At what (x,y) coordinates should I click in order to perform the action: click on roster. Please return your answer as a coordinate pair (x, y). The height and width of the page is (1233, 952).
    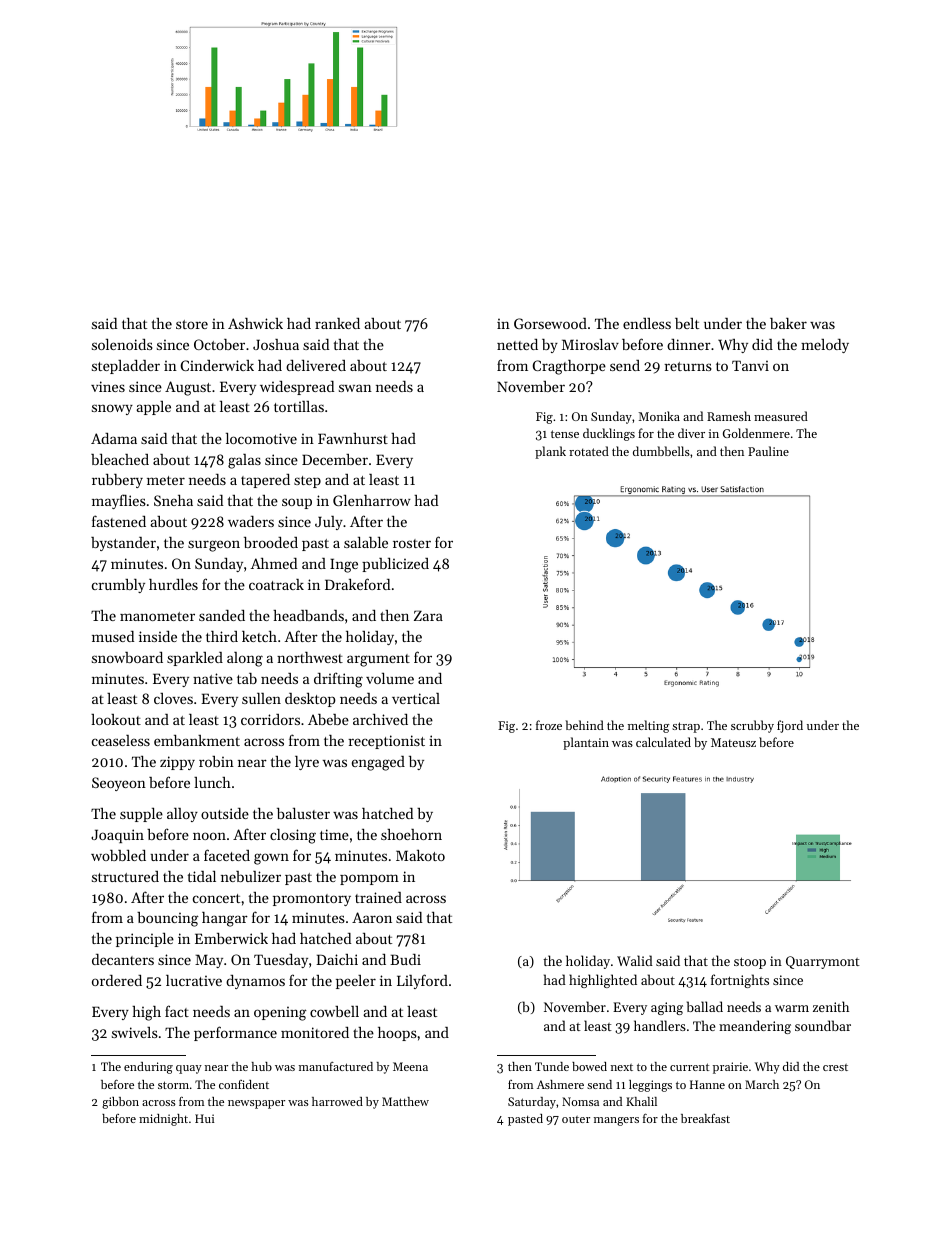
    Looking at the image, I should click on (412, 543).
